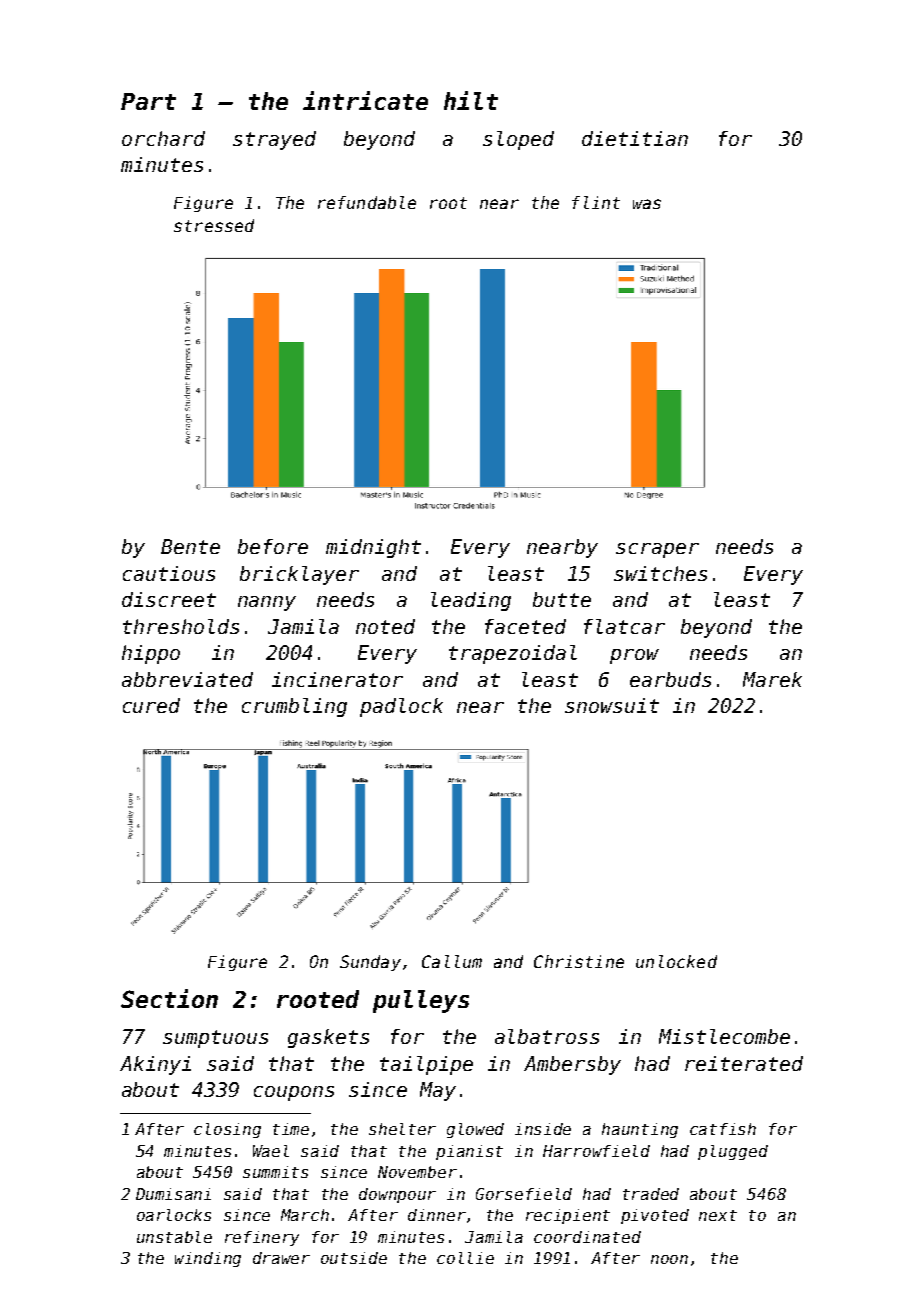 This page has width=924, height=1314. Describe the element at coordinates (471, 100) in the page. I see `hilt` at that location.
